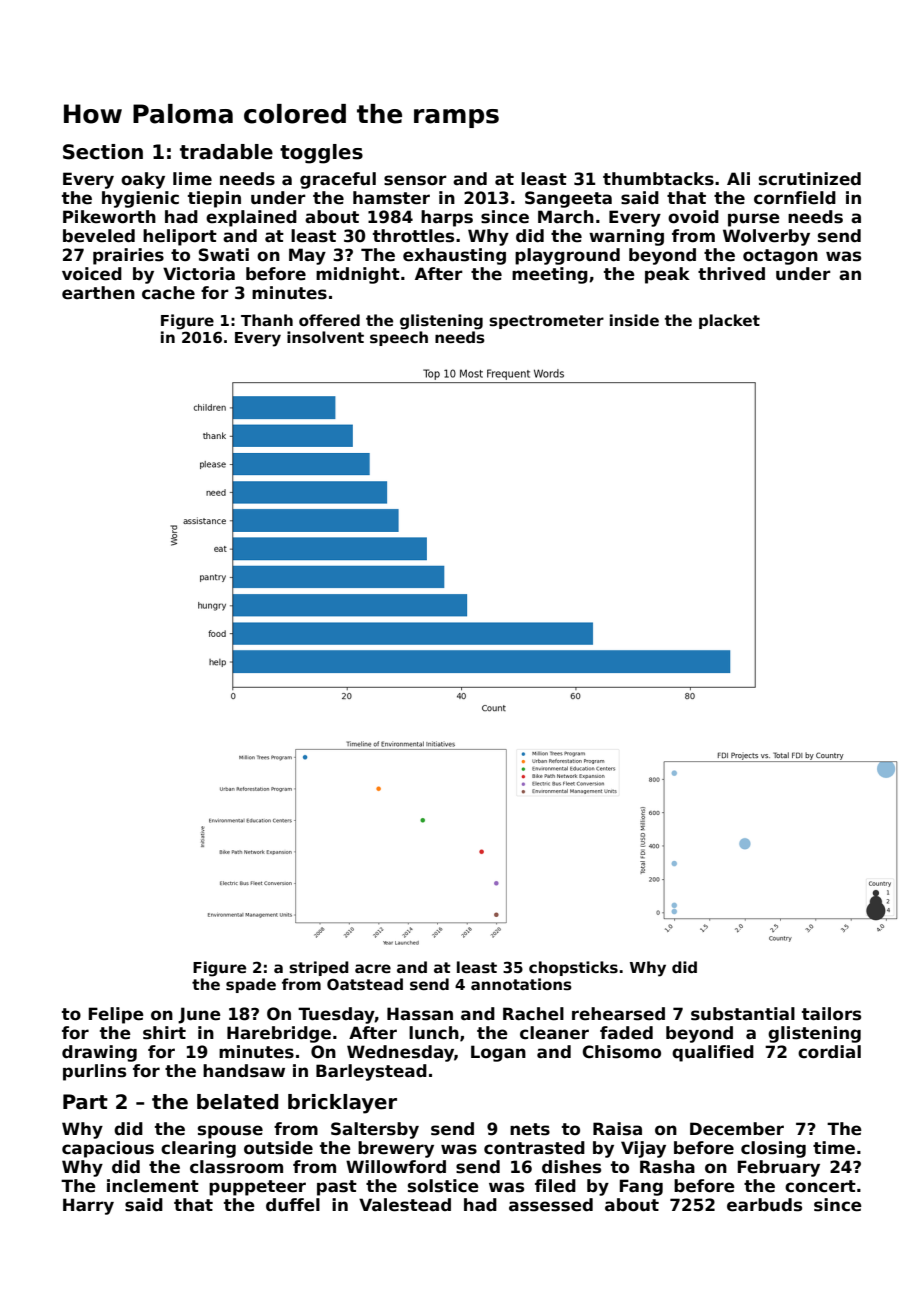 The image size is (924, 1308). What do you see at coordinates (618, 1014) in the document?
I see `rehearsed` at bounding box center [618, 1014].
